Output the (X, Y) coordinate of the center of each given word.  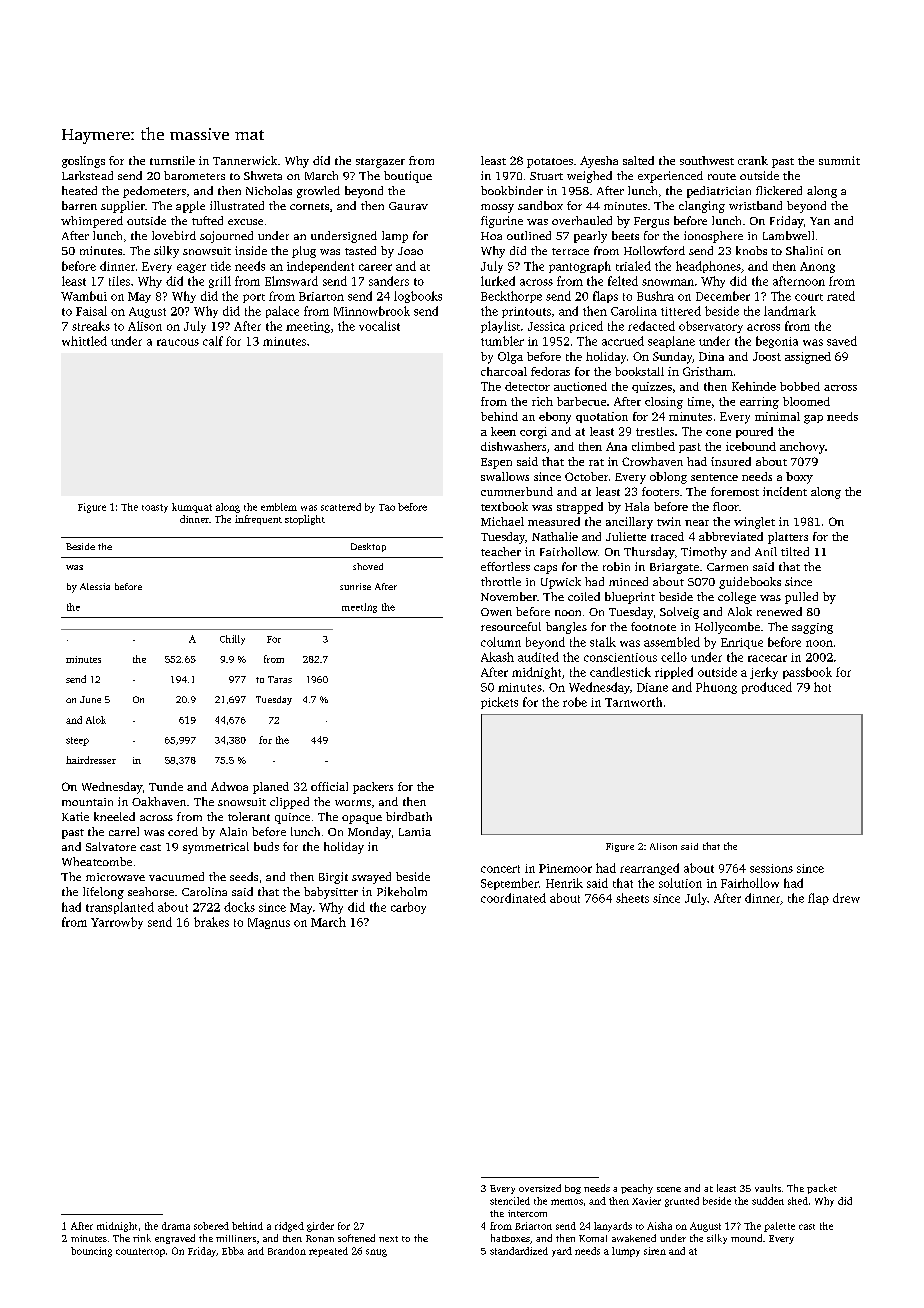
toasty (155, 508)
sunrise (355, 586)
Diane (652, 687)
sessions (771, 868)
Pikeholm (402, 891)
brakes (211, 922)
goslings (83, 162)
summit (839, 160)
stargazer (380, 163)
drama (176, 1226)
